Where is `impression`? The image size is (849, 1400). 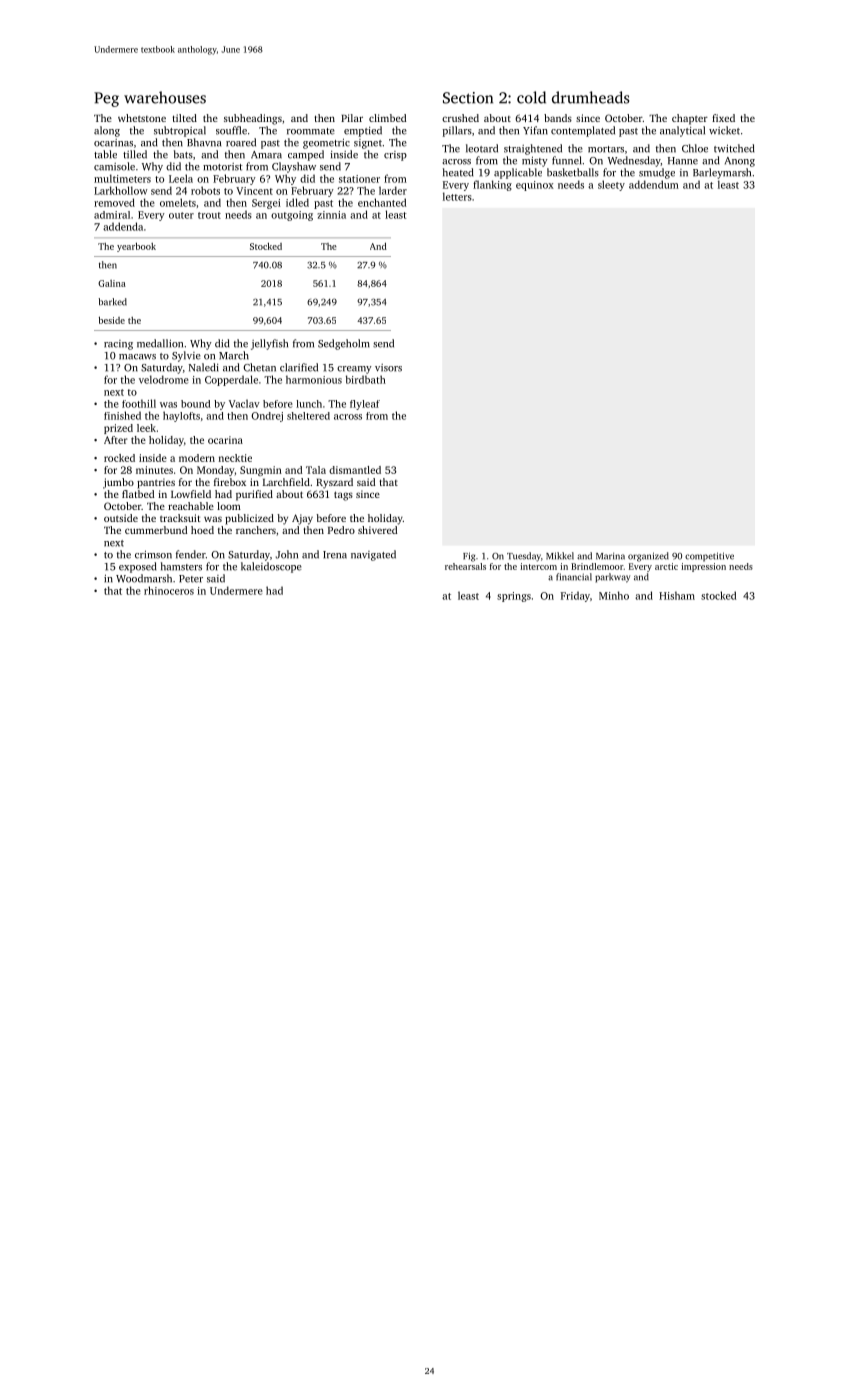 impression is located at coordinates (703, 567).
